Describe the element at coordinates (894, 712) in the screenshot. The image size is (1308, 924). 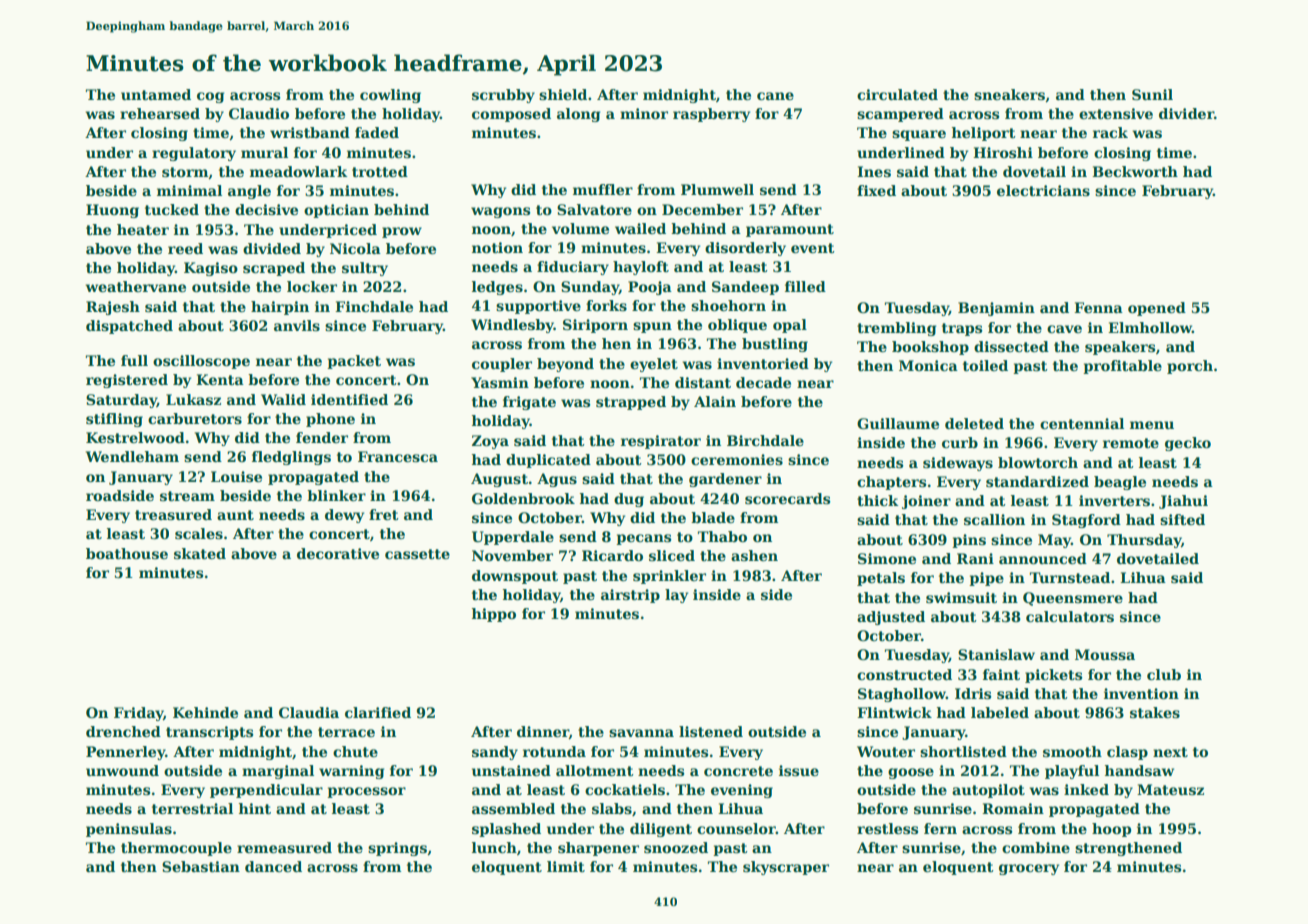
I see `Flintwick` at that location.
